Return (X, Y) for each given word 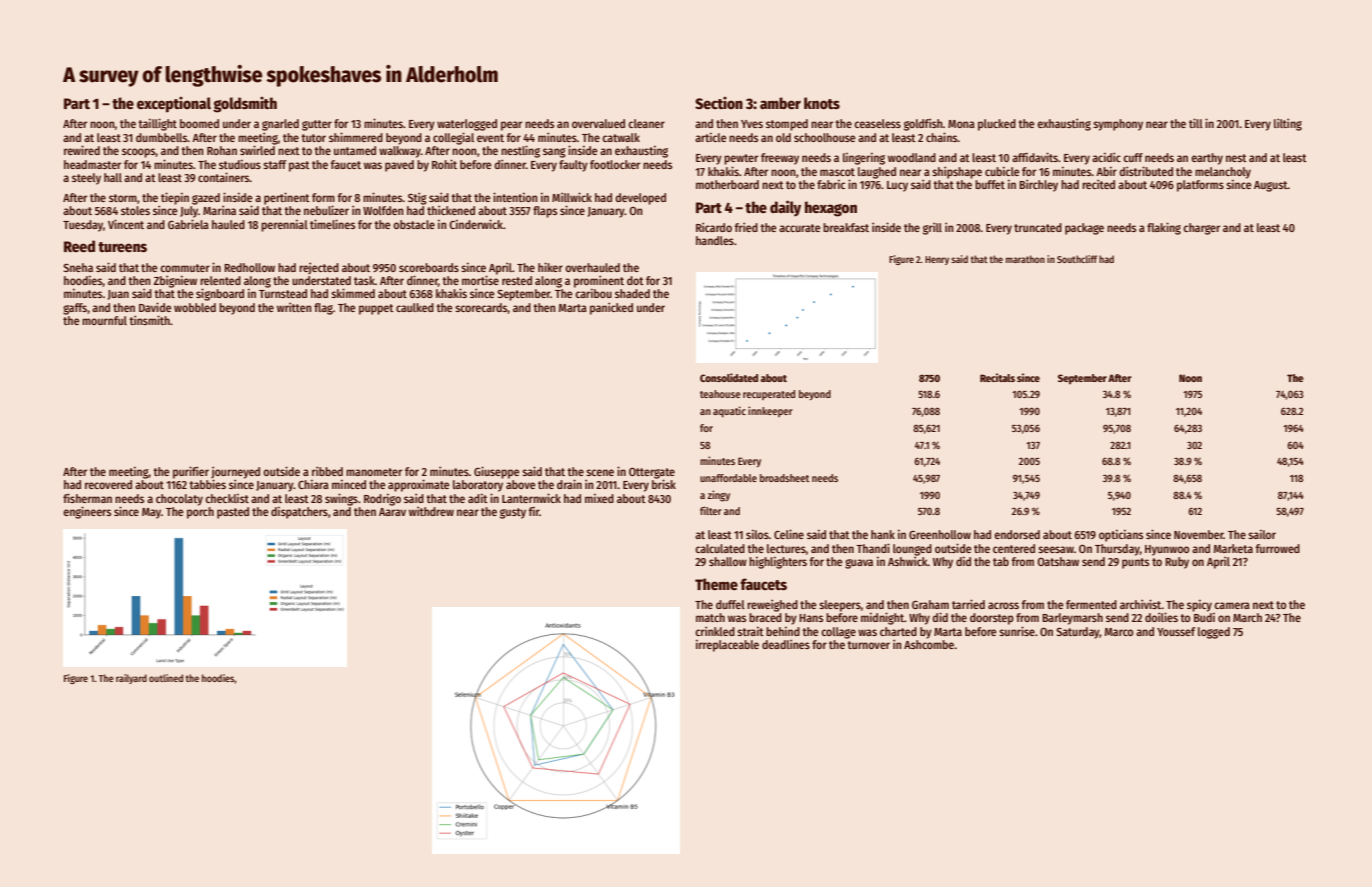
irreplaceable (727, 645)
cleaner (646, 123)
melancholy (1223, 173)
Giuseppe (497, 472)
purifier (191, 472)
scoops (139, 153)
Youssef (1176, 631)
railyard (131, 679)
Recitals (997, 377)
